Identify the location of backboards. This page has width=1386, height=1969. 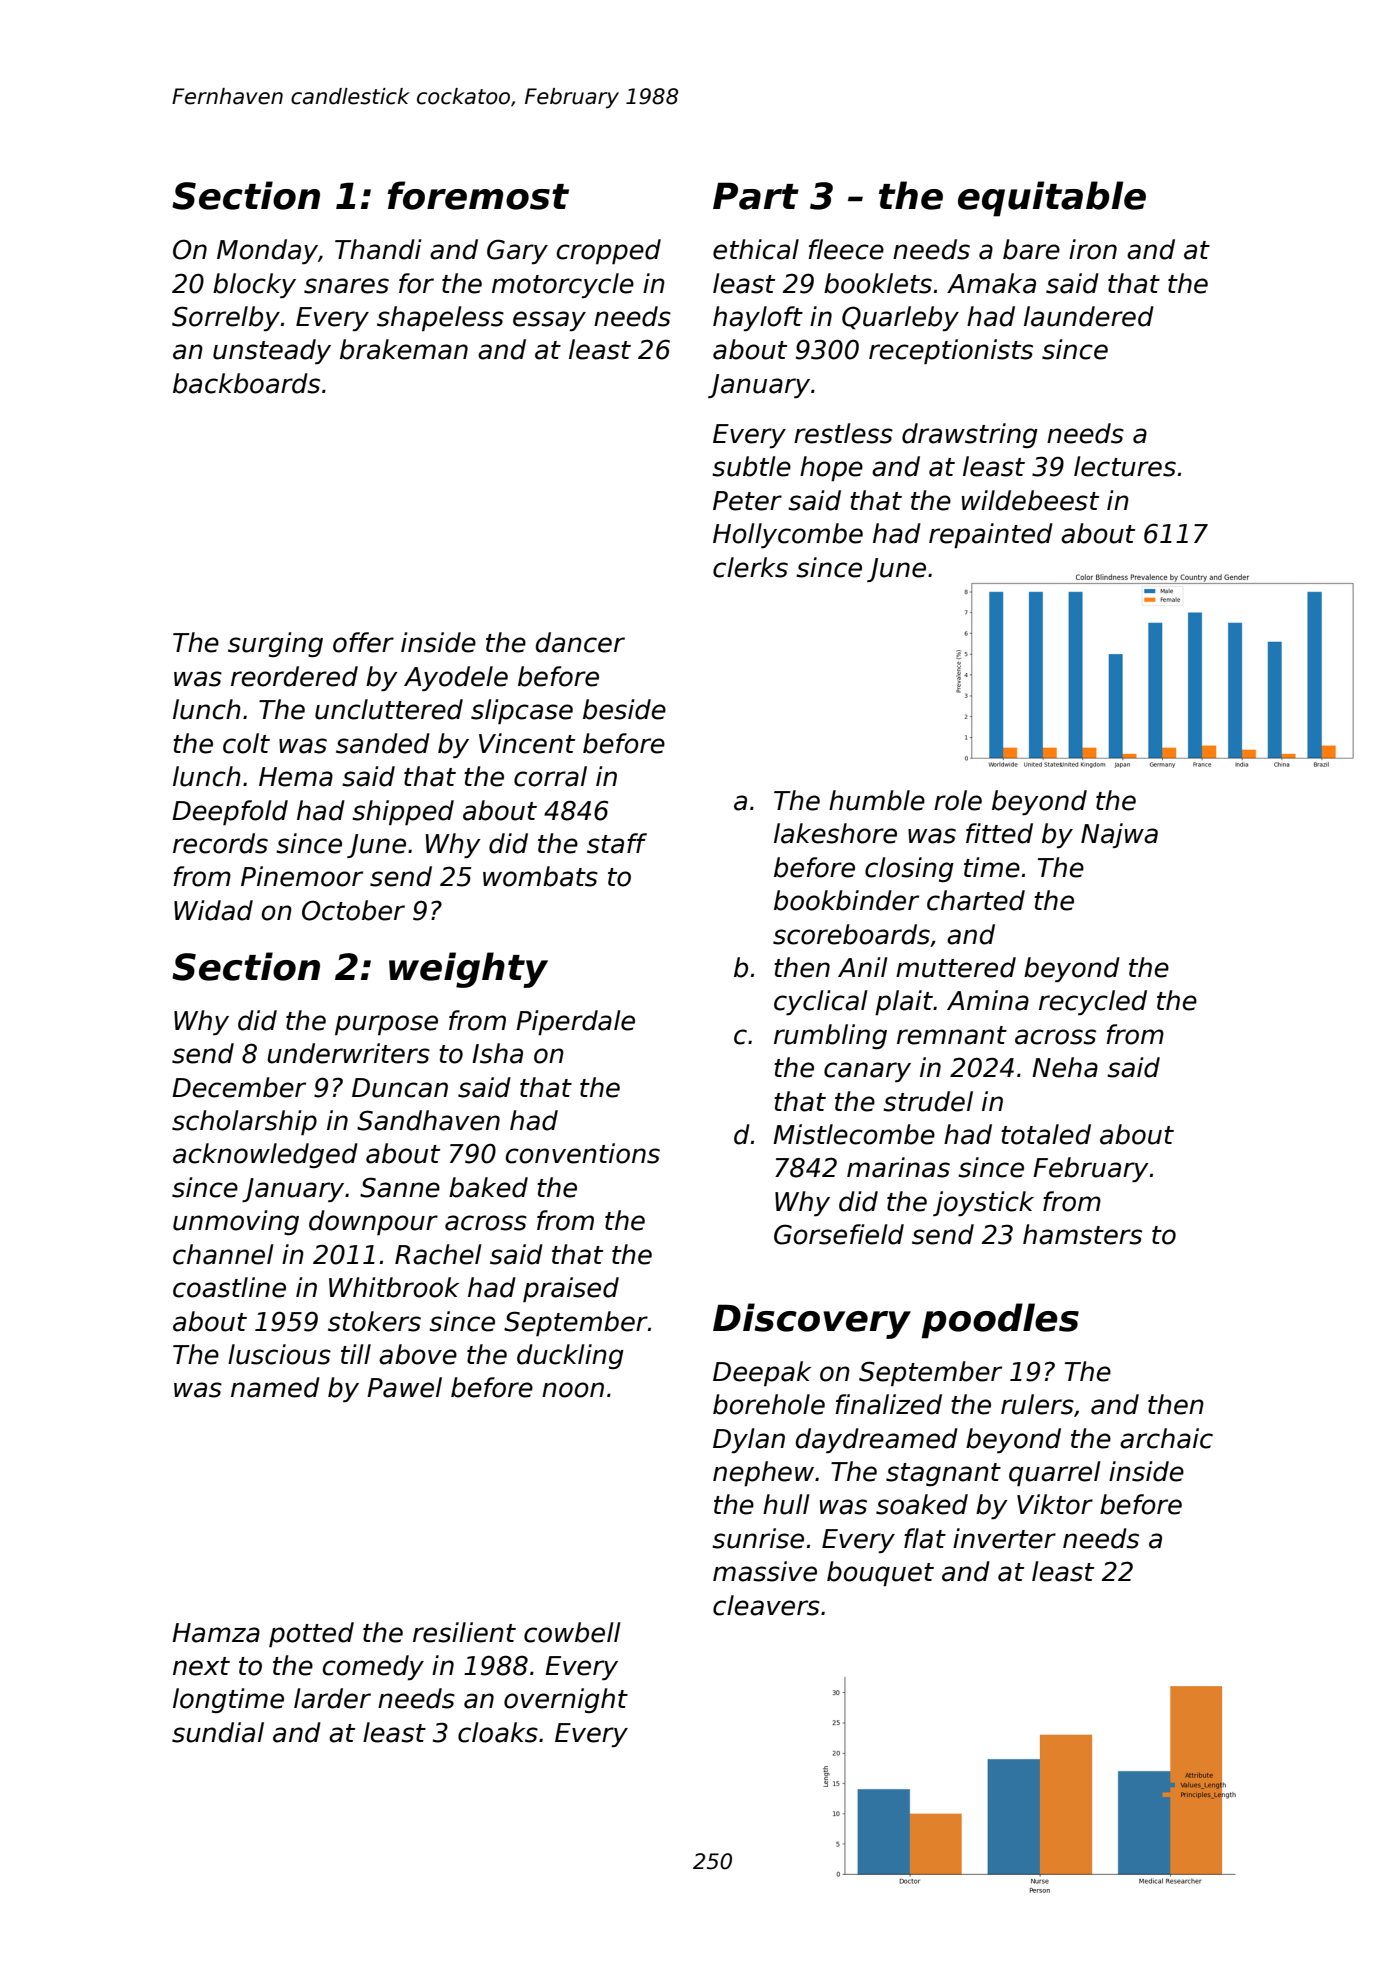
(246, 383).
